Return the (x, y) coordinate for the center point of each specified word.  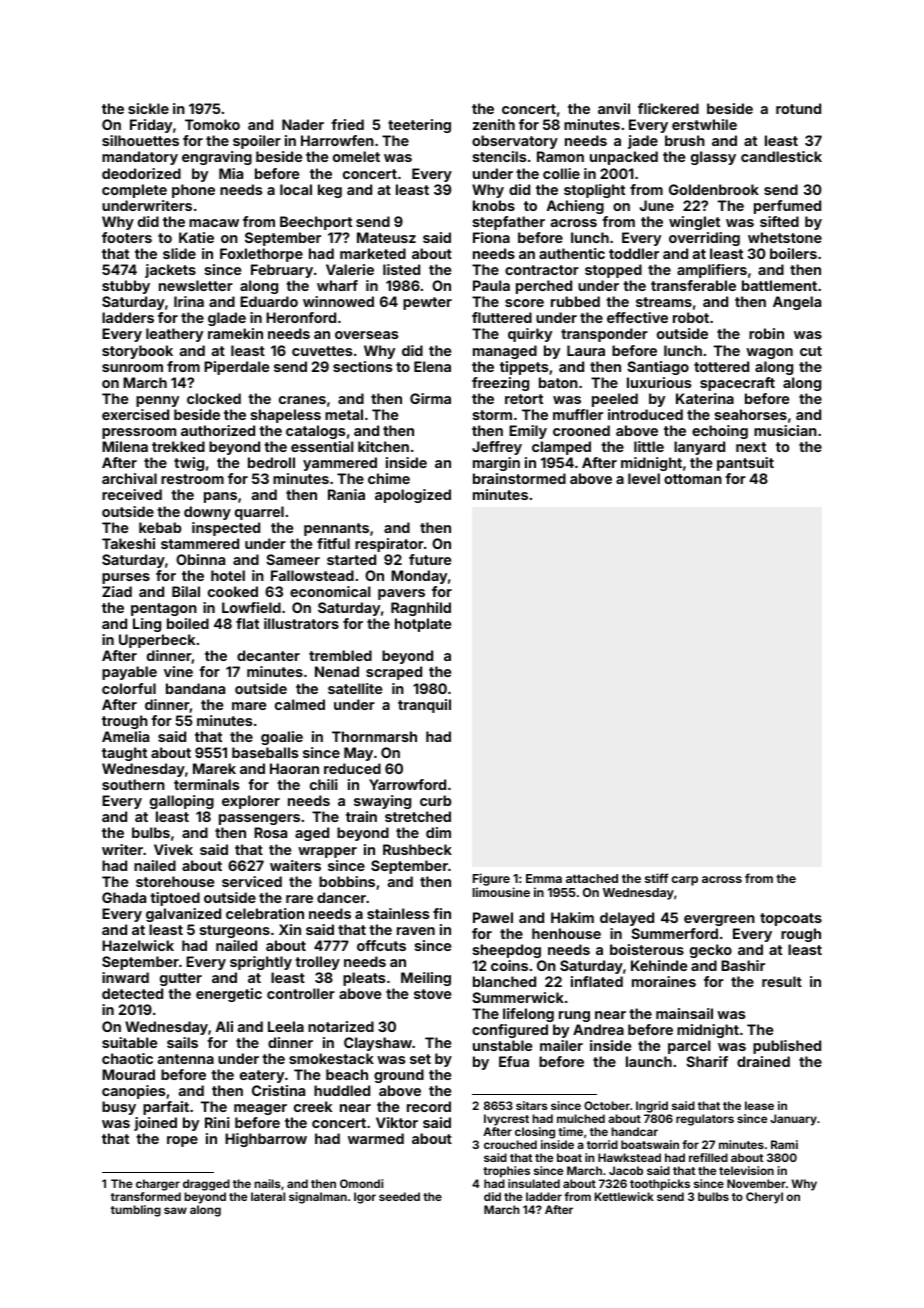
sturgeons (235, 931)
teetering (419, 126)
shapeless (286, 416)
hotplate (423, 625)
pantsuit (745, 464)
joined (155, 1124)
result (782, 981)
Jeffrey (497, 448)
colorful (129, 688)
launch (649, 1061)
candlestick (781, 156)
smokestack (331, 1058)
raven (416, 931)
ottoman (693, 479)
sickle (148, 108)
